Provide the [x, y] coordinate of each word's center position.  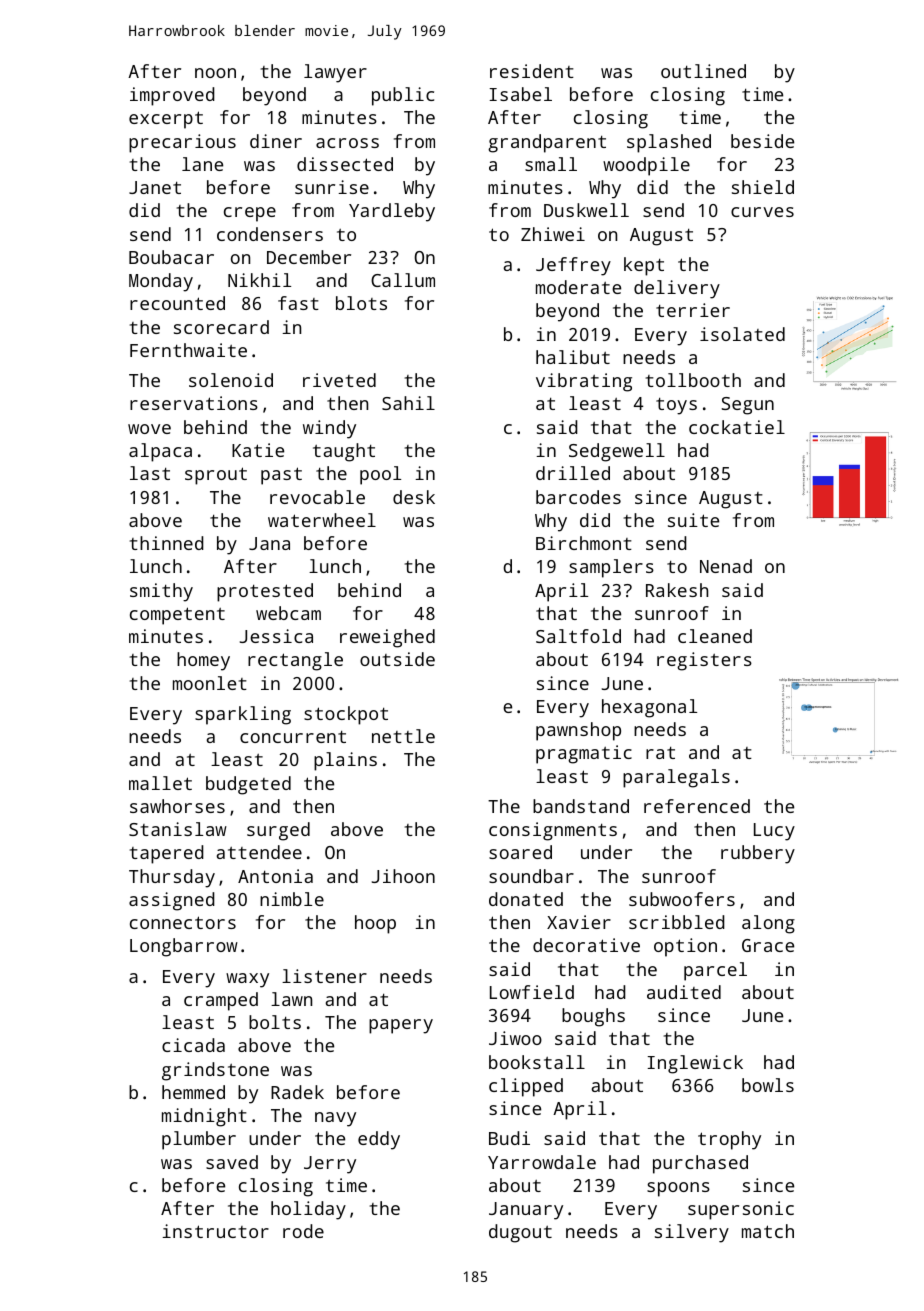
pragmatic [584, 754]
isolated [742, 334]
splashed [669, 143]
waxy [247, 980]
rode [303, 1231]
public [403, 96]
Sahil [408, 403]
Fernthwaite [188, 350]
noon [215, 73]
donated [526, 899]
